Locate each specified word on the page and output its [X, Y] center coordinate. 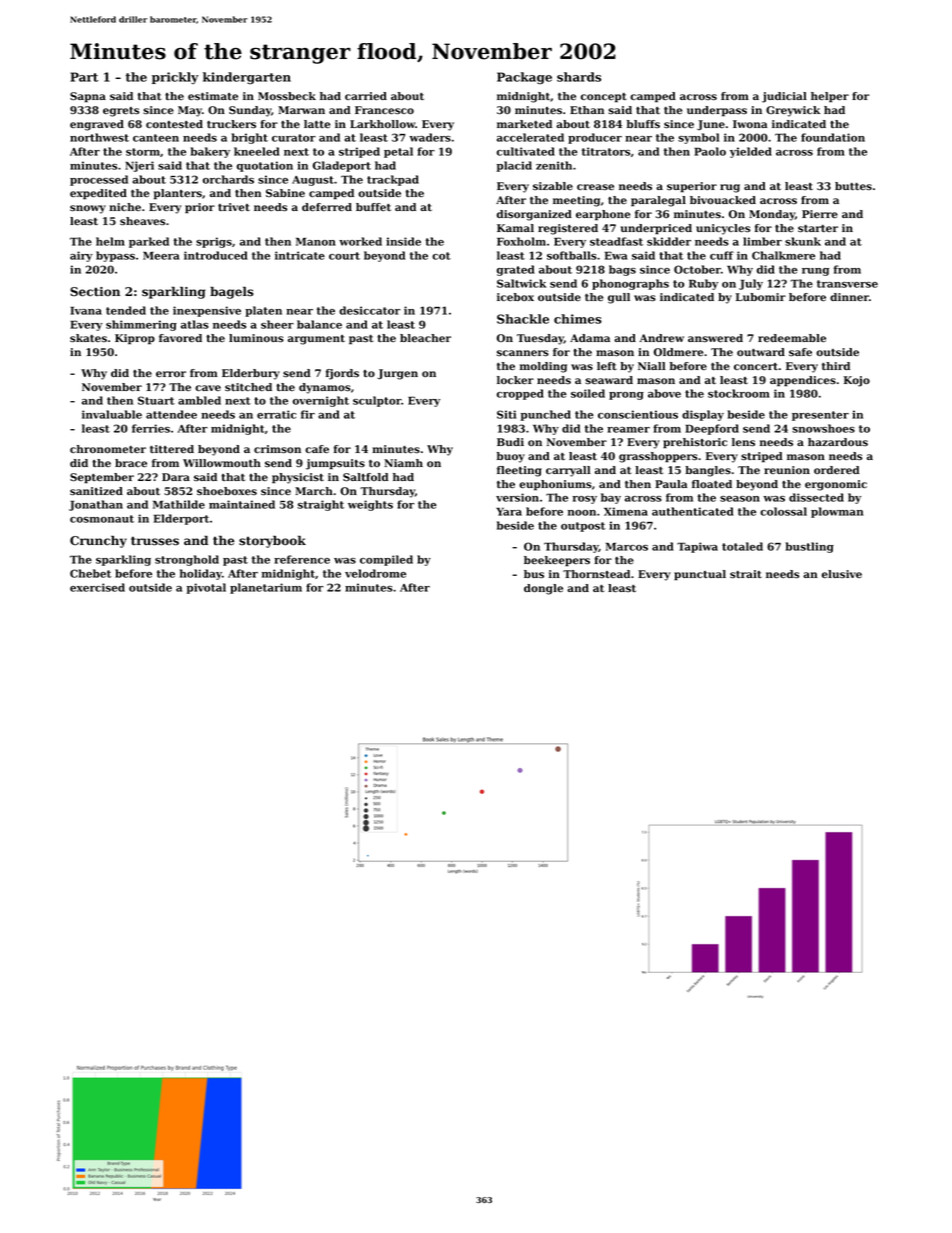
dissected [816, 497]
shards [579, 77]
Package [524, 78]
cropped [520, 394]
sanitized [96, 491]
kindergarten [247, 78]
